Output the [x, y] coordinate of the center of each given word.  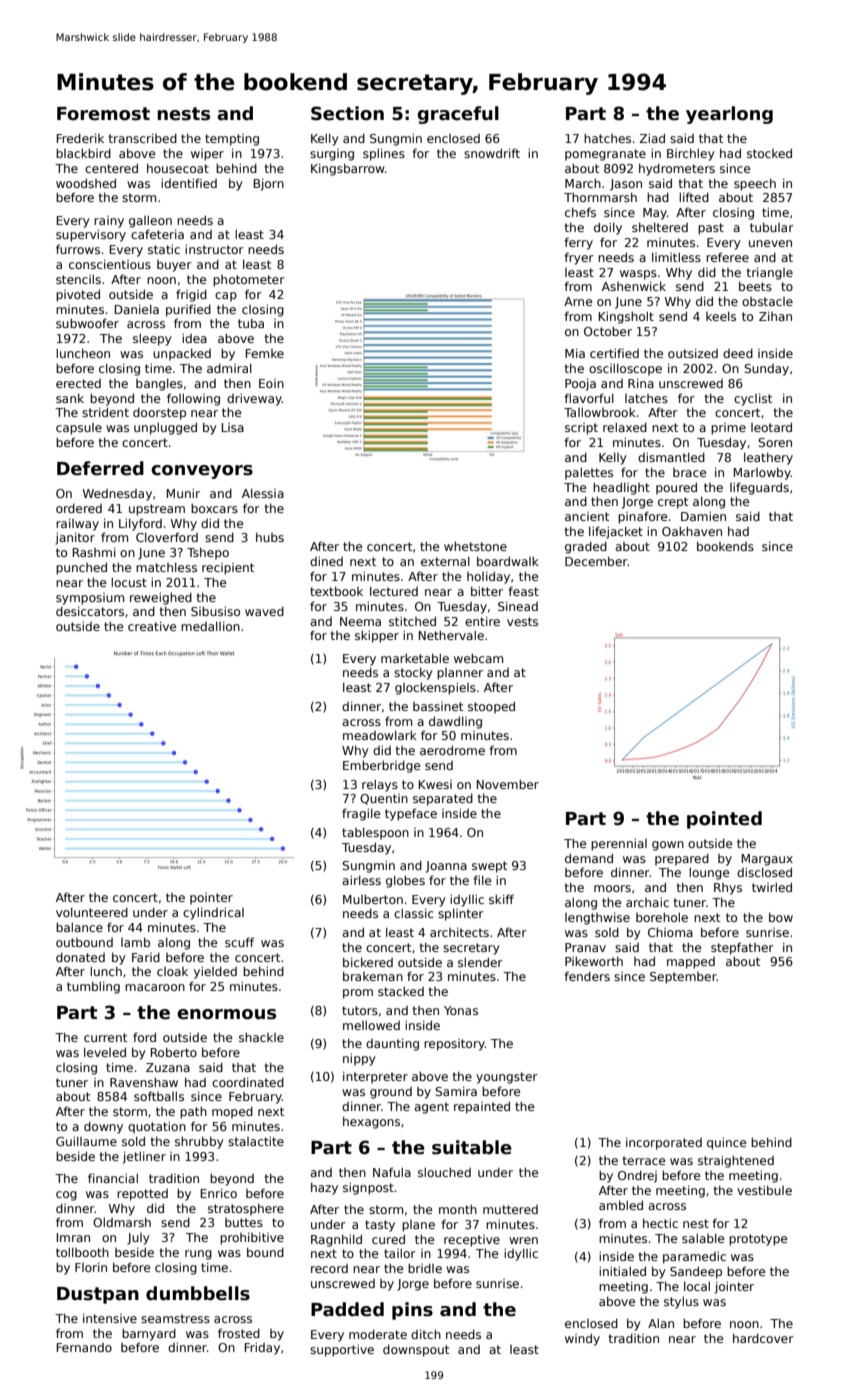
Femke [265, 353]
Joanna [446, 867]
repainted [482, 1107]
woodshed [86, 183]
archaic [647, 902]
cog [66, 1196]
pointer [211, 899]
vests [522, 621]
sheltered [660, 227]
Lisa [233, 427]
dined [326, 561]
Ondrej [637, 1177]
